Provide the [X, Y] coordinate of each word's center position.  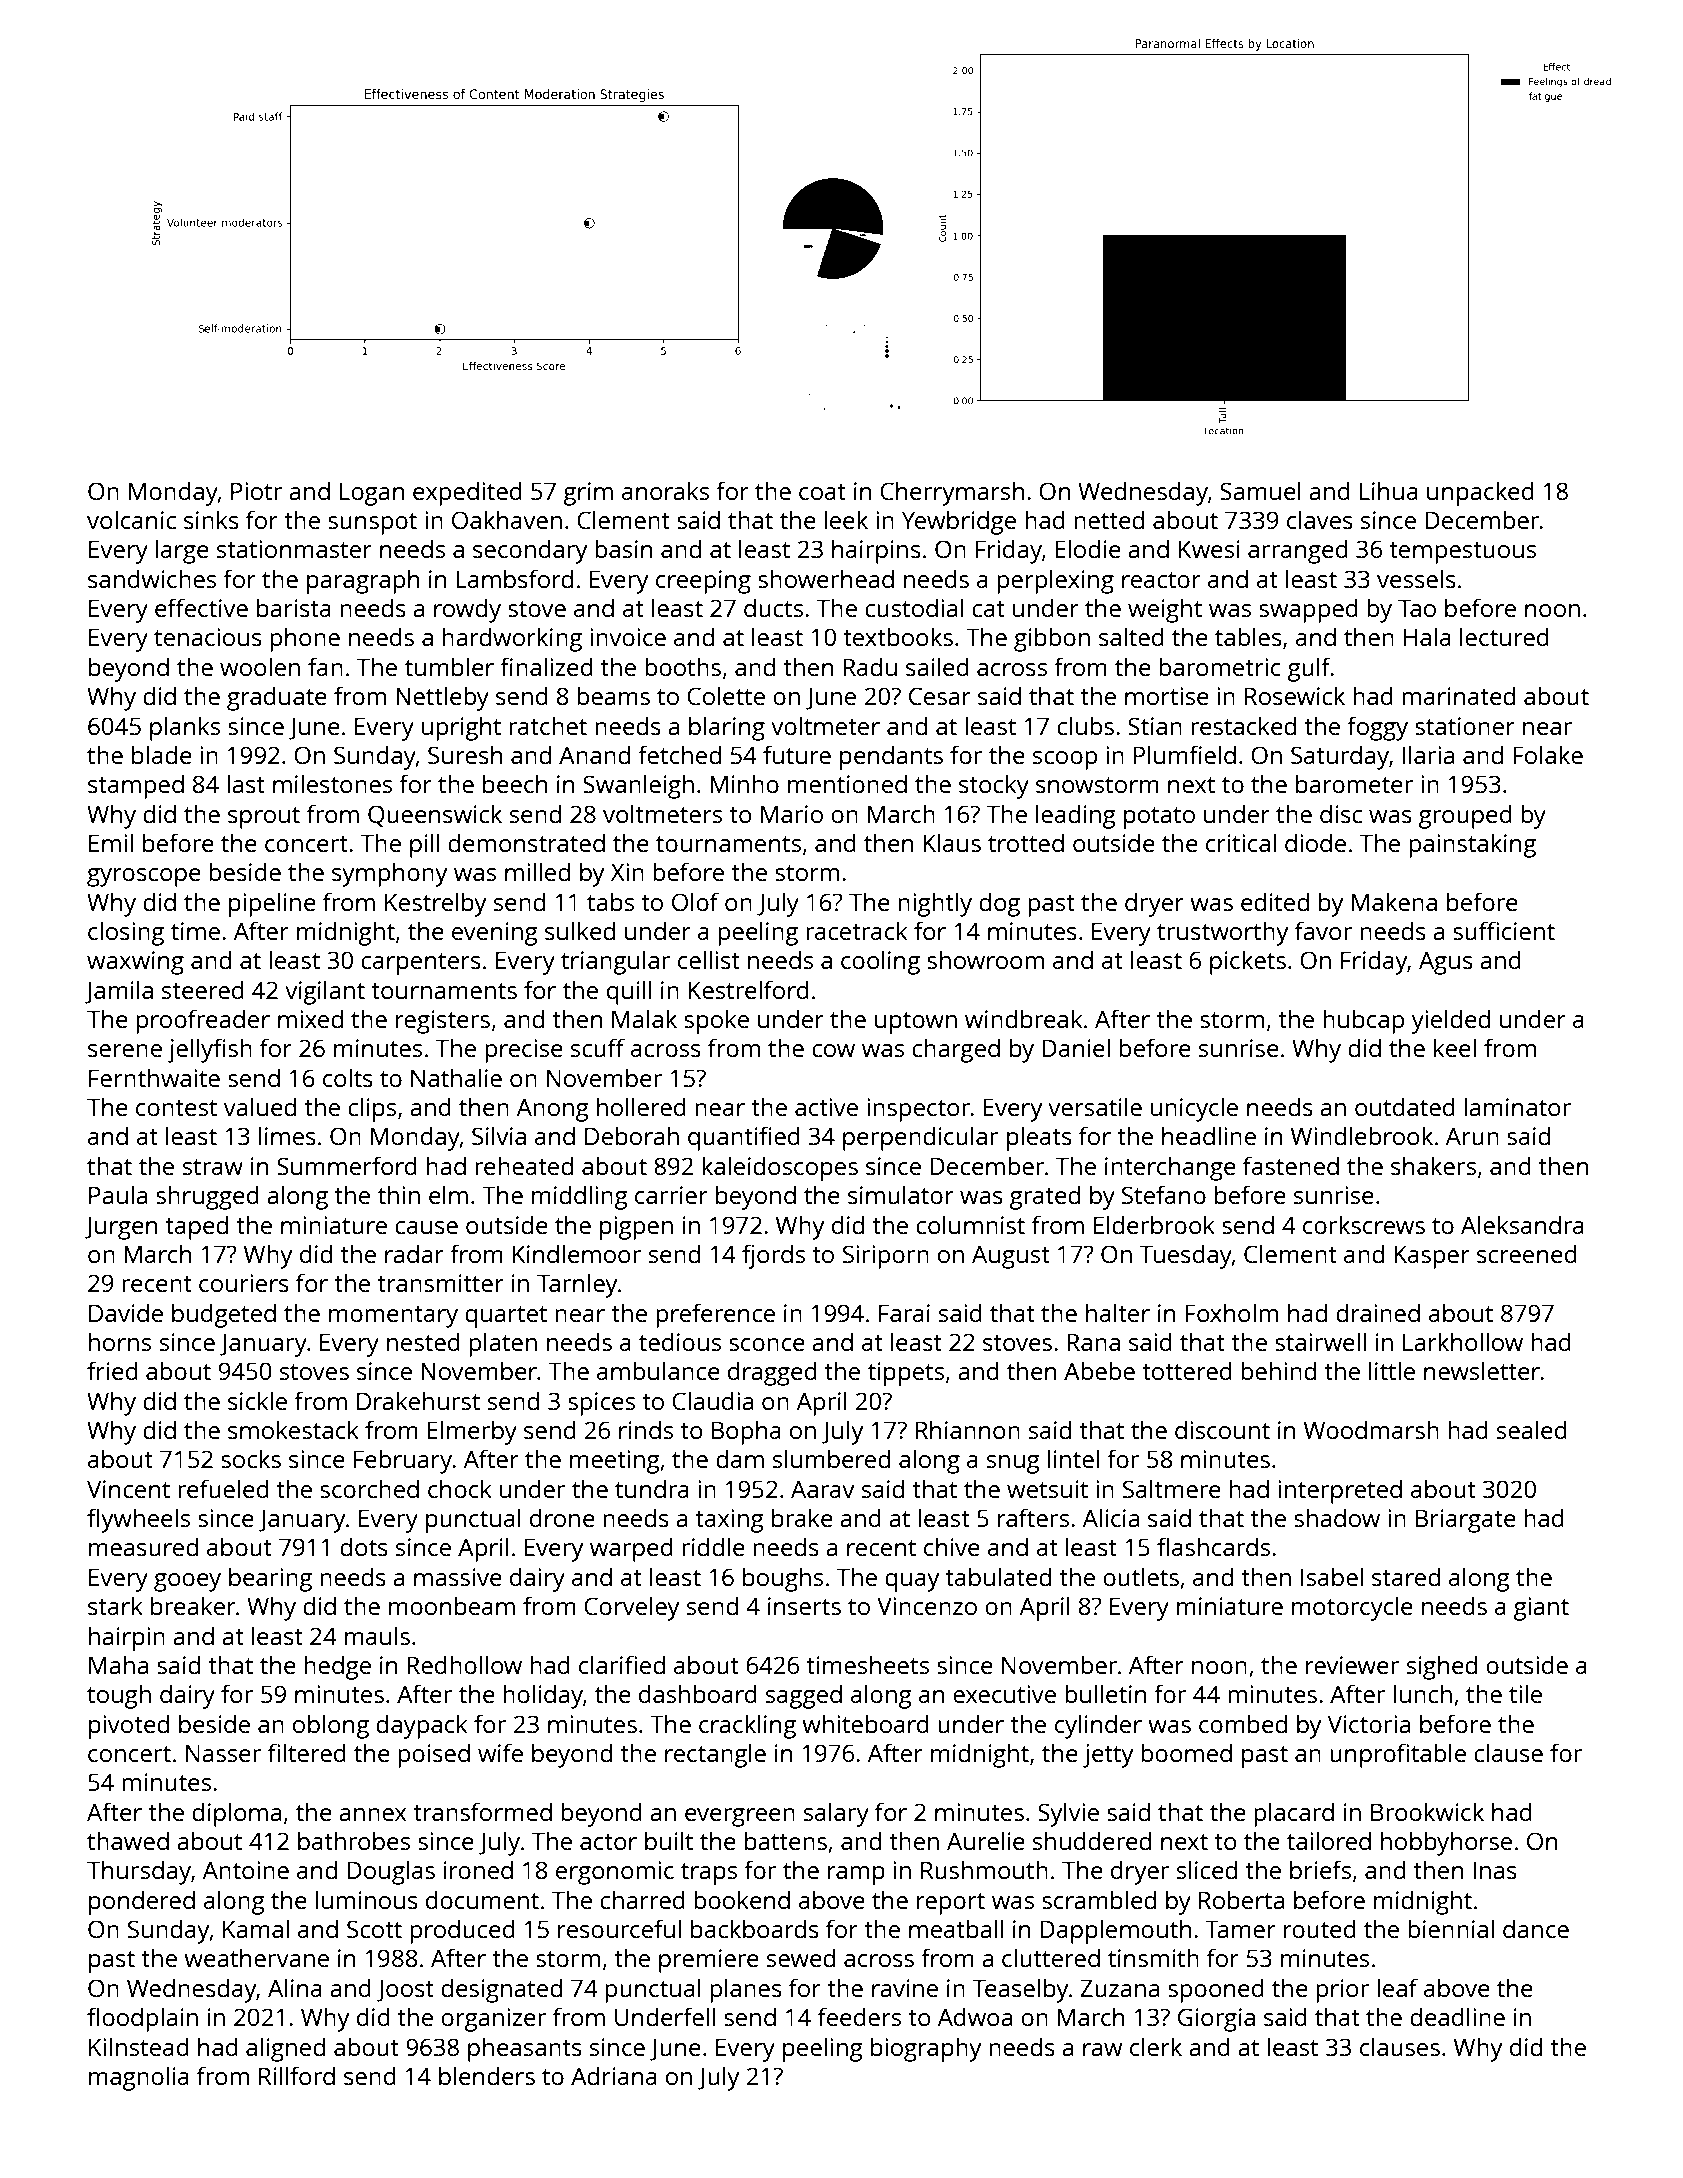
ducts [773, 607]
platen [503, 1344]
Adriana [614, 2075]
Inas [1495, 1870]
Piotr [256, 491]
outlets [1141, 1576]
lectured [1504, 636]
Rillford [297, 2075]
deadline [1457, 2016]
